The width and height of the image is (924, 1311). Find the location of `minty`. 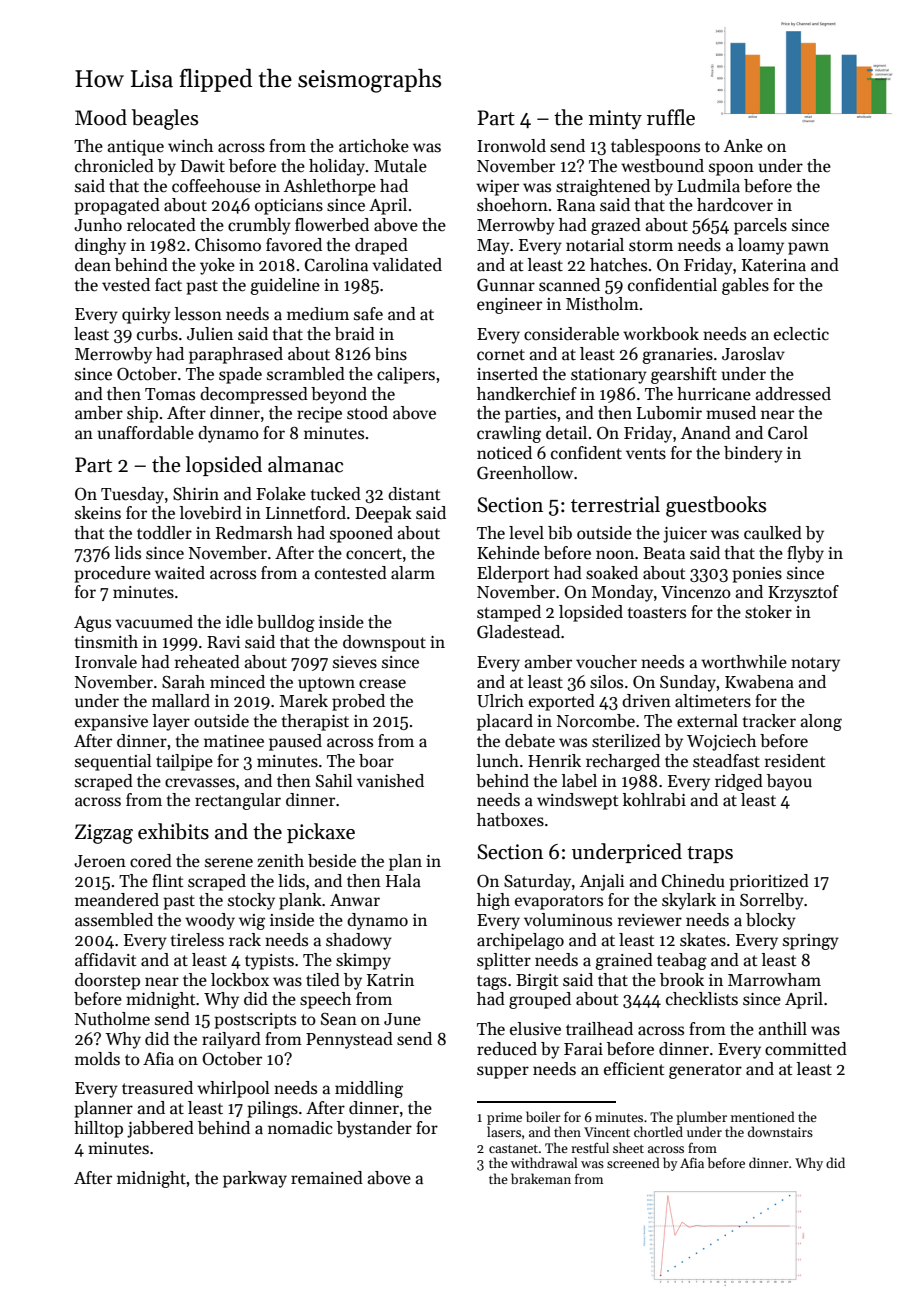

minty is located at coordinates (615, 120).
